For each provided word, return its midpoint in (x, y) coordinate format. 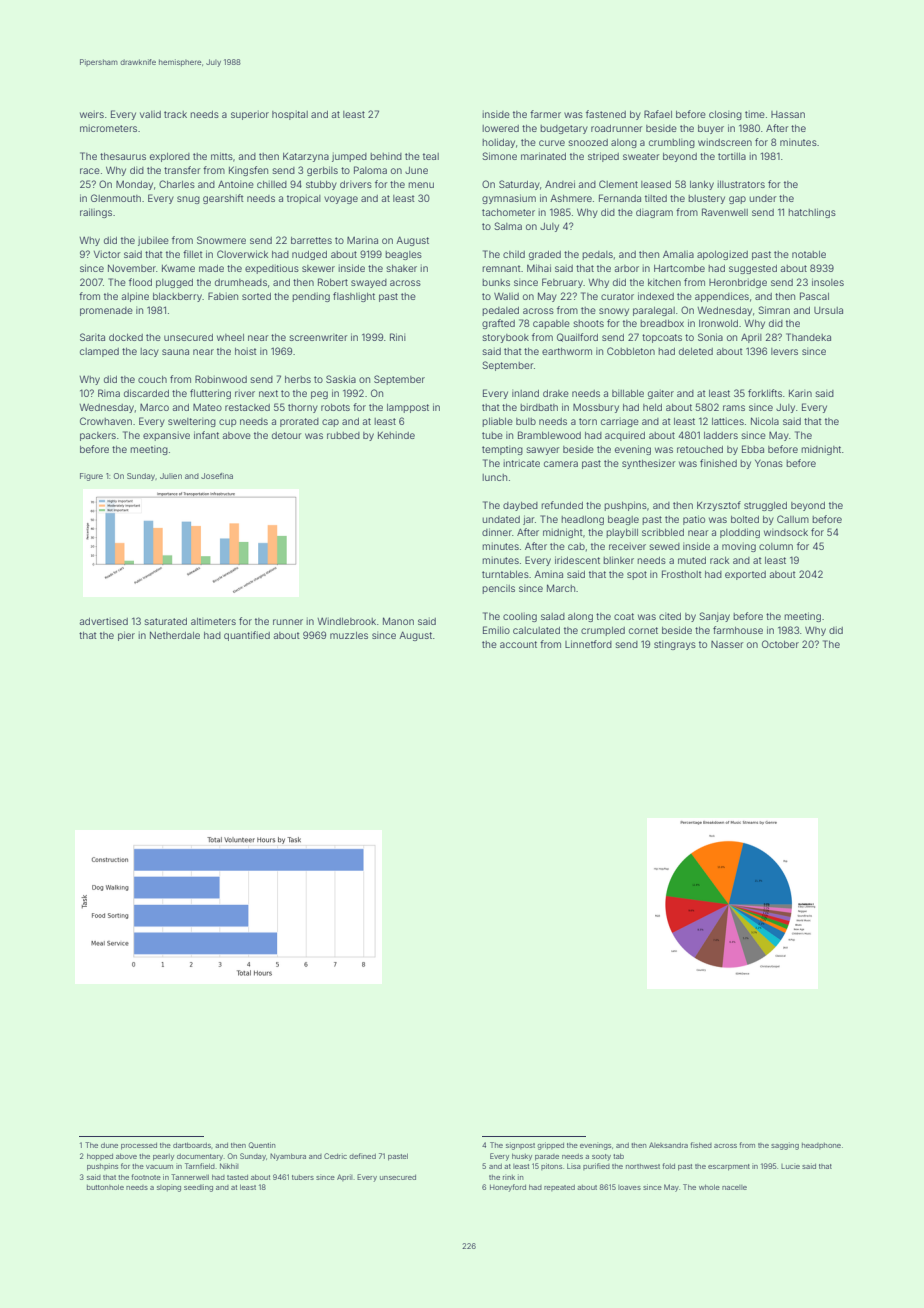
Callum (793, 519)
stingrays (675, 645)
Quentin (262, 1145)
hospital (290, 115)
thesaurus (123, 156)
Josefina (217, 476)
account (518, 644)
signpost (520, 1146)
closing (725, 115)
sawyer (543, 451)
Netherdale (175, 635)
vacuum (159, 1167)
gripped (550, 1146)
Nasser (727, 644)
